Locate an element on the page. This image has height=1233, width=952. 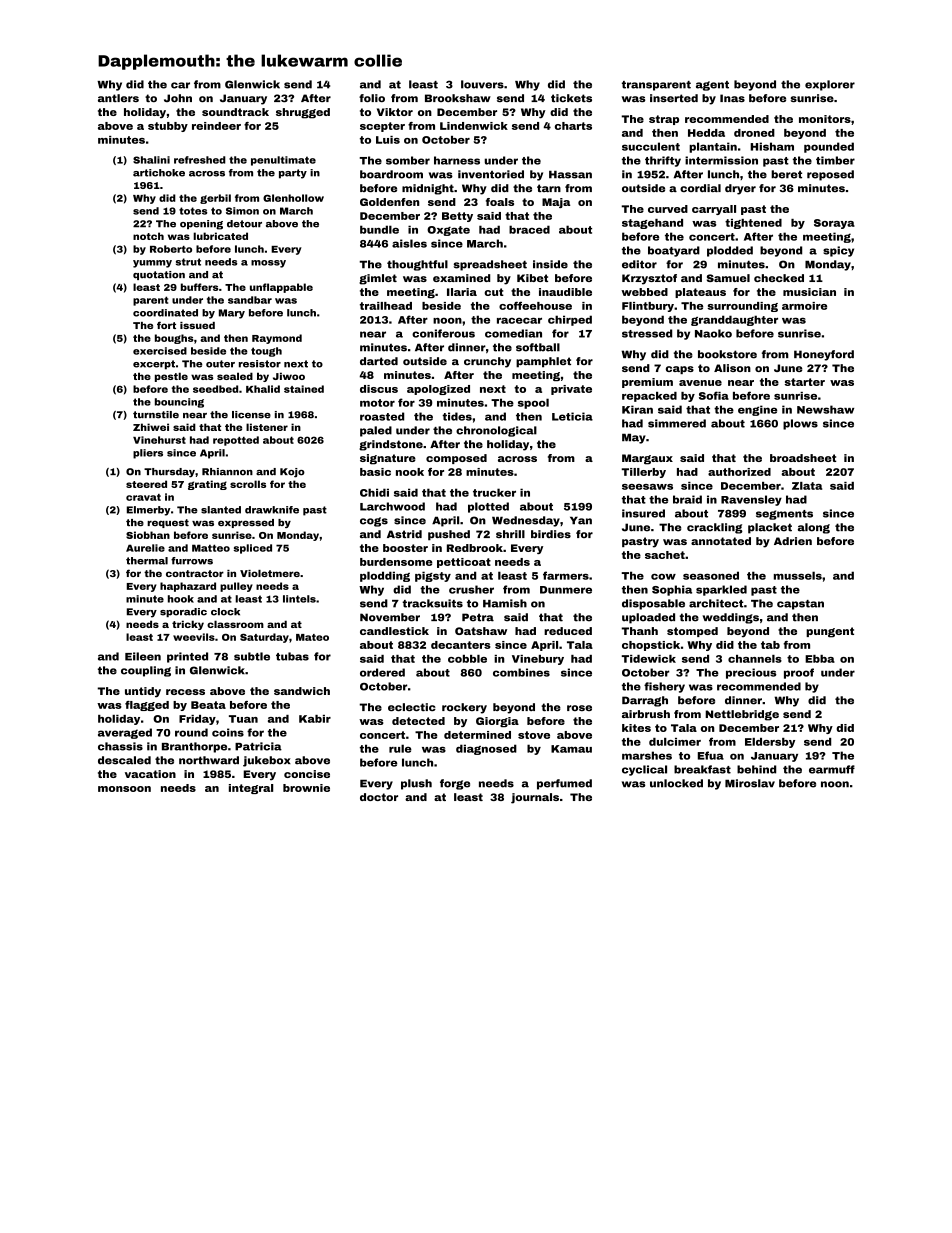
sealed is located at coordinates (235, 376).
